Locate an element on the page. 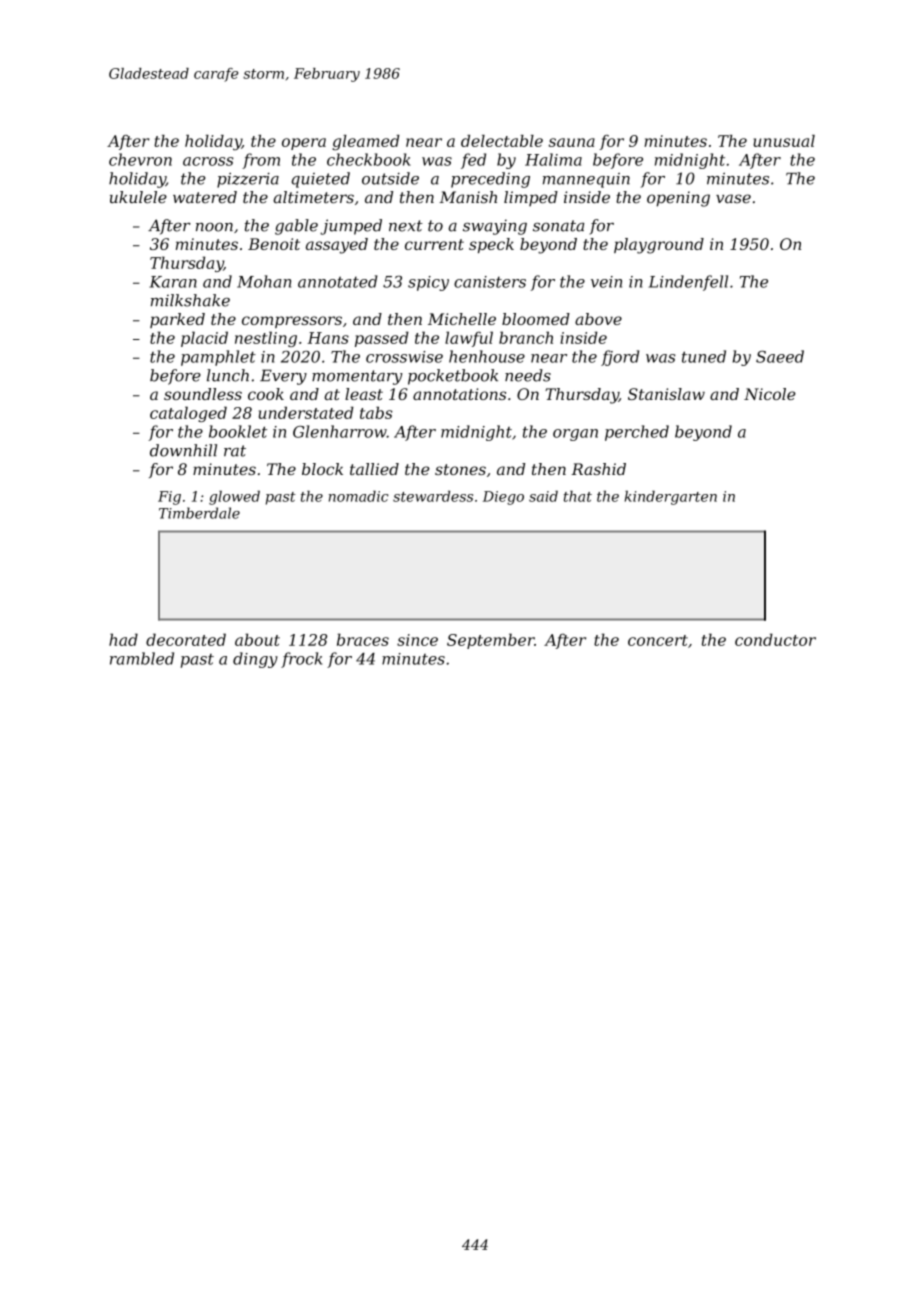 The height and width of the image is (1314, 924). milkshake is located at coordinates (190, 300).
